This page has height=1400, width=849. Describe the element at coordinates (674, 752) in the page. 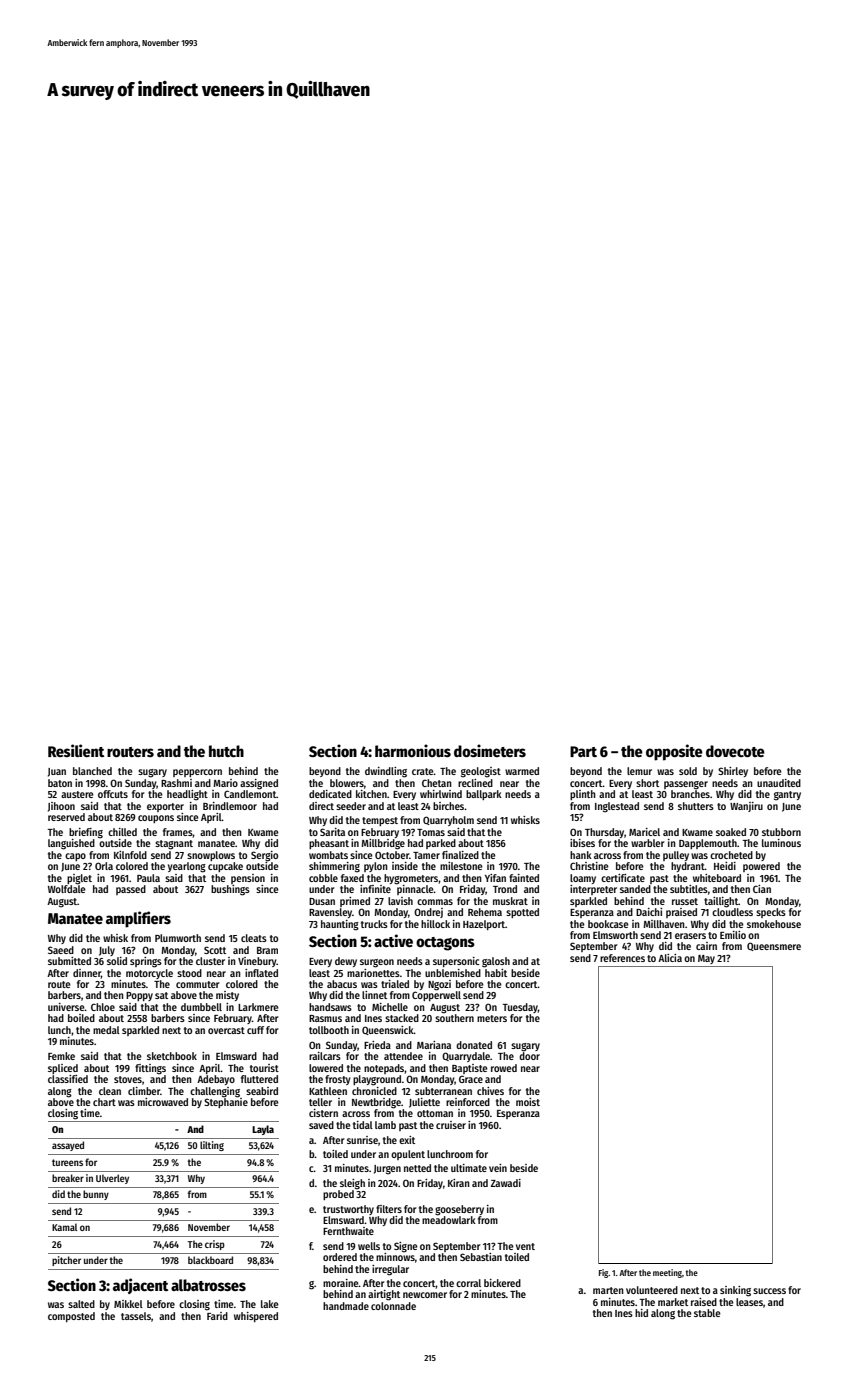

I see `opposite` at that location.
